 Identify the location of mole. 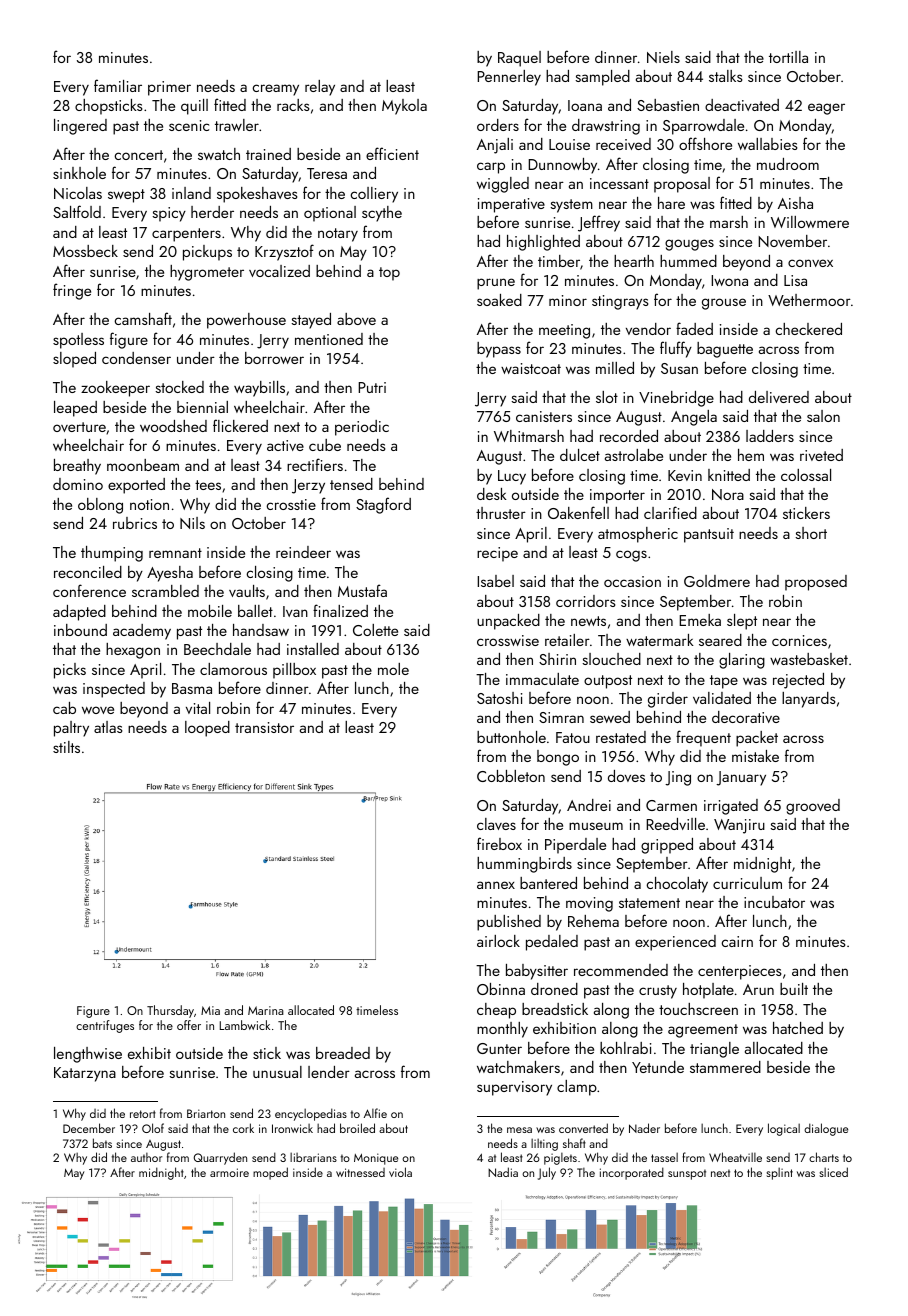
(393, 669).
